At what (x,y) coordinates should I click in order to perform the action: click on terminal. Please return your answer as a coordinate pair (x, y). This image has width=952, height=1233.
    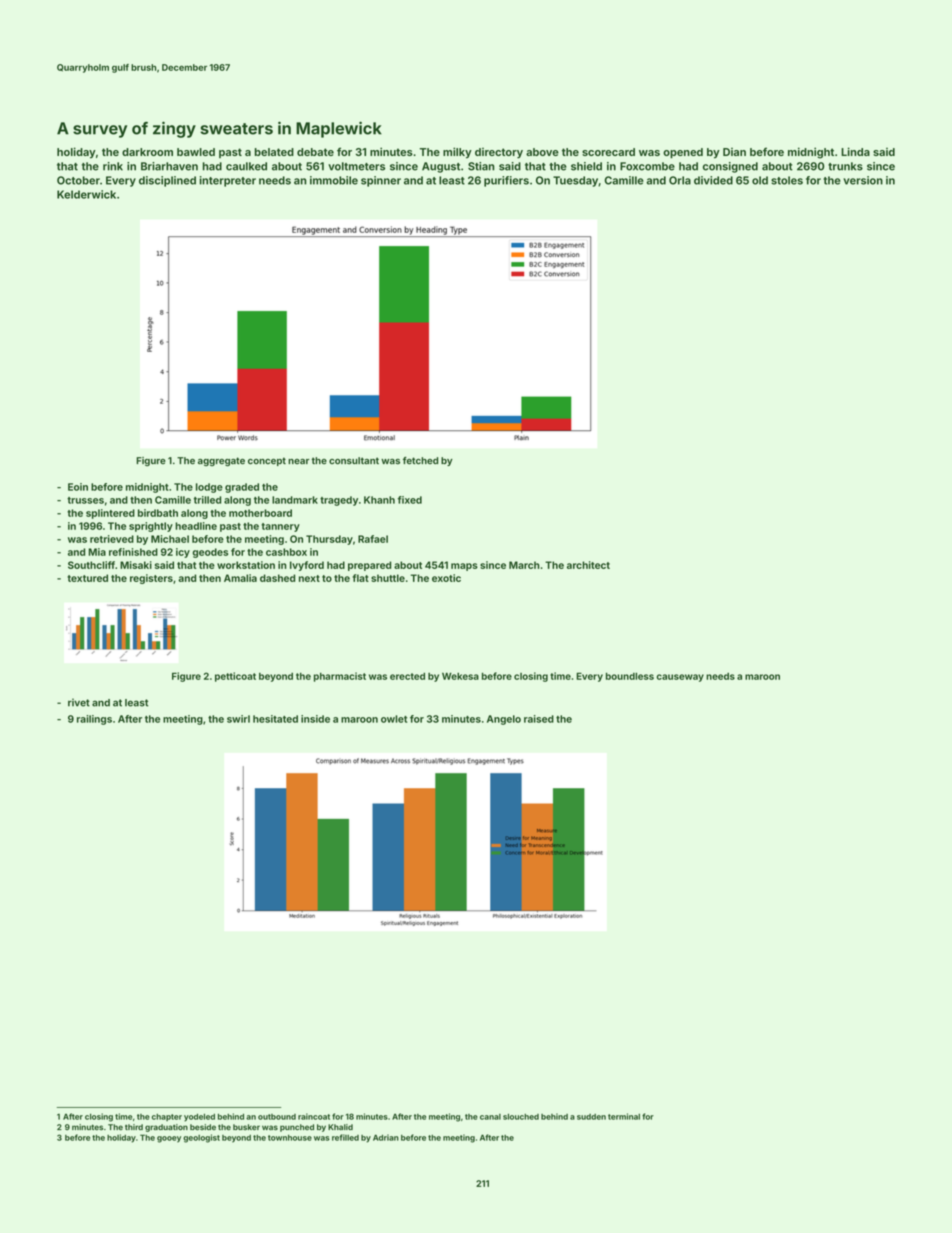
    Looking at the image, I should click on (624, 1116).
